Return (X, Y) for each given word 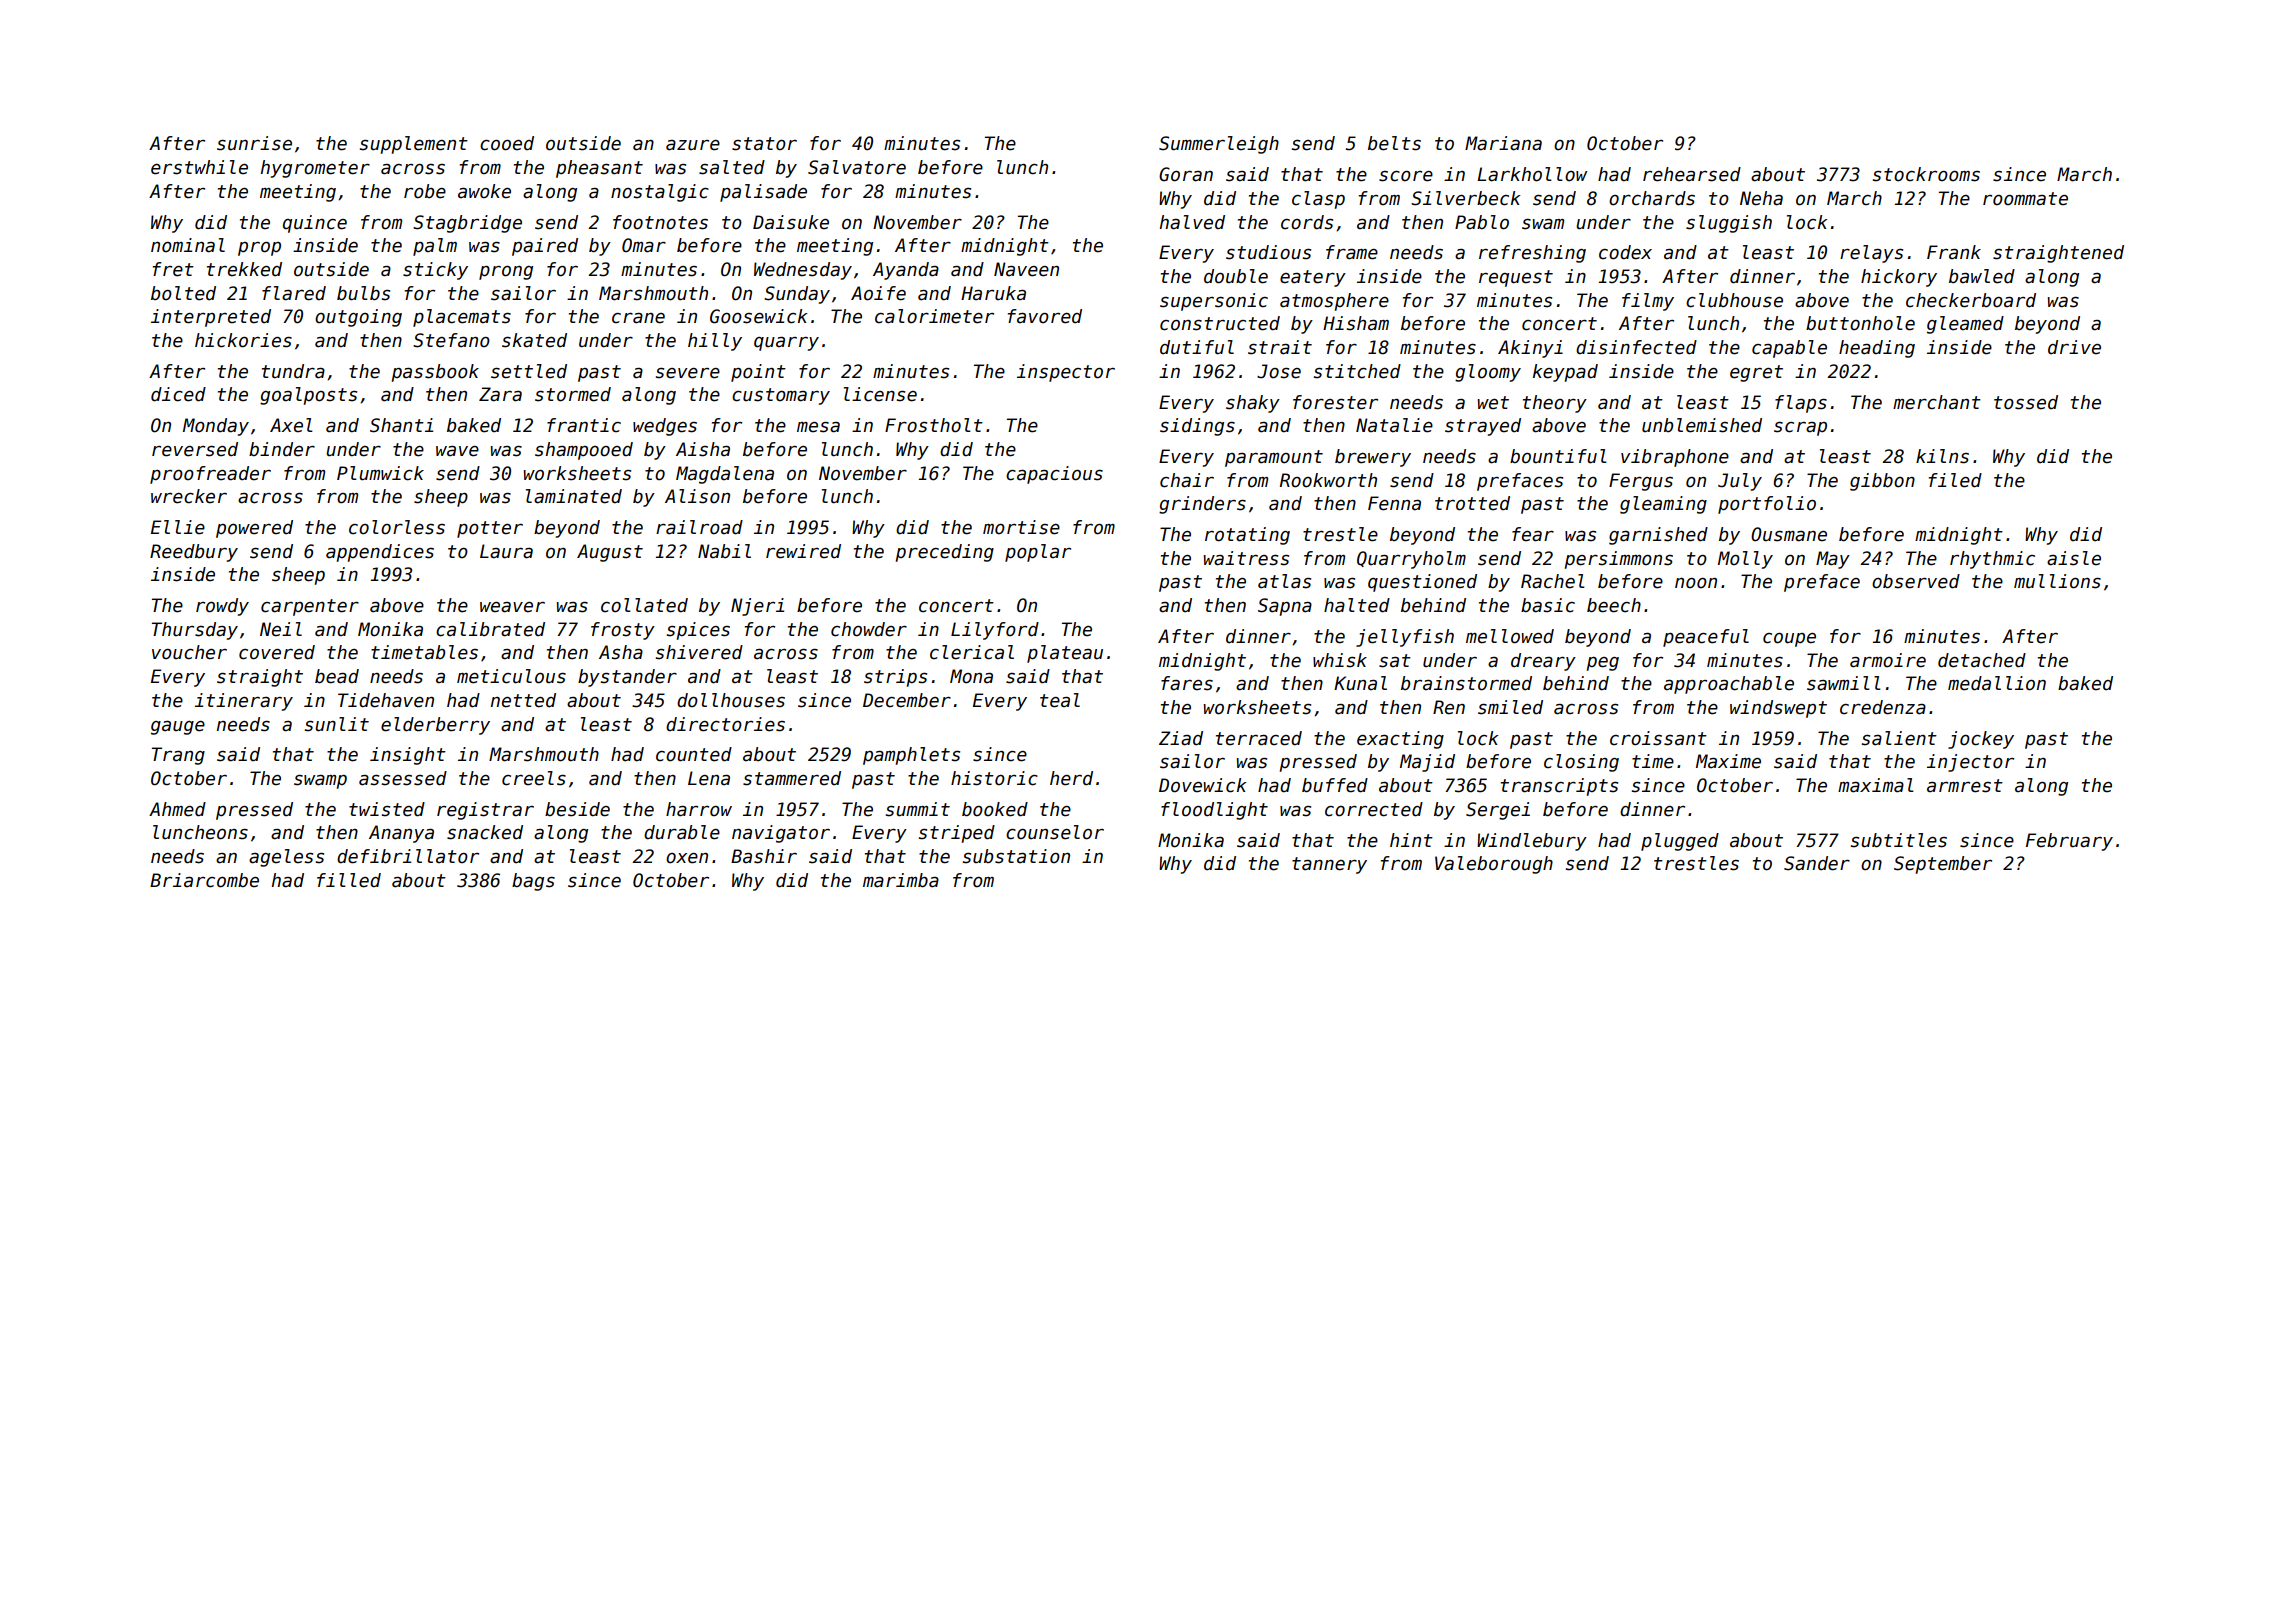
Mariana (1503, 143)
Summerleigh (1219, 145)
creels (534, 778)
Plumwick (380, 473)
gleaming (1663, 505)
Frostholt (934, 425)
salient (1899, 738)
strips (895, 678)
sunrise (254, 143)
